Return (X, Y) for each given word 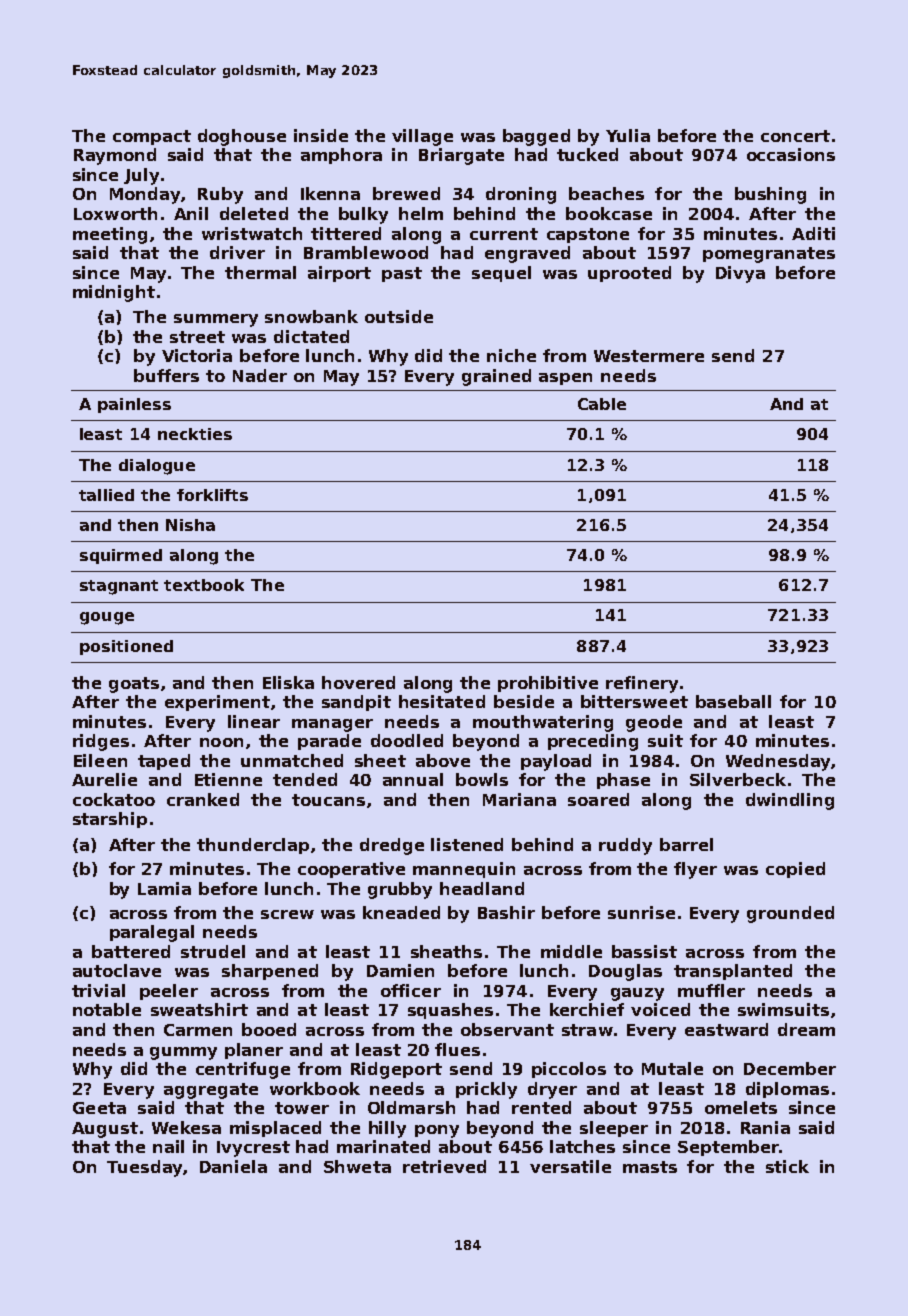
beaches (606, 193)
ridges (101, 742)
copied (795, 870)
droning (521, 195)
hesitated (442, 701)
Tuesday (144, 1168)
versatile (570, 1166)
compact (152, 137)
